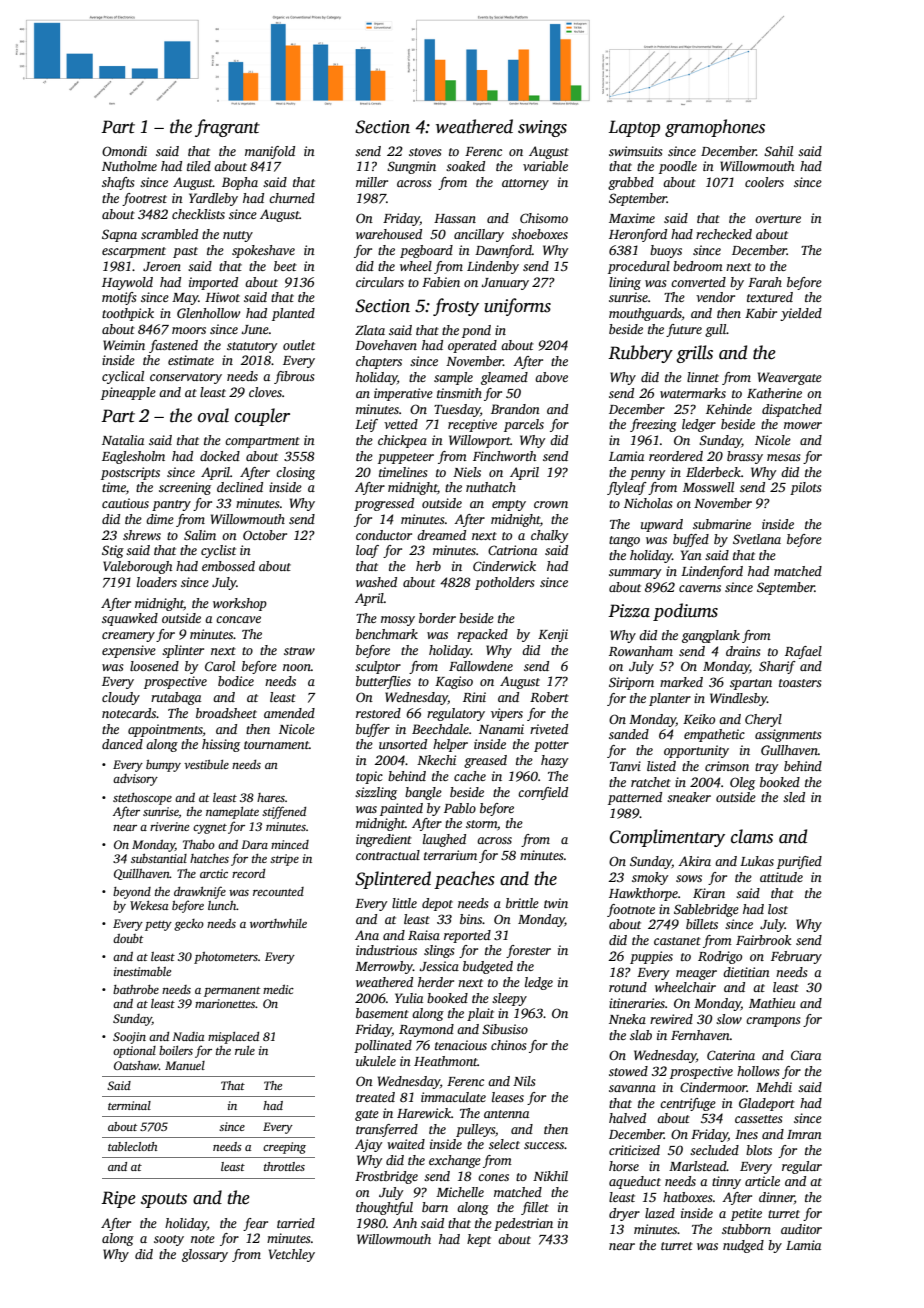  I want to click on stoves, so click(425, 152).
